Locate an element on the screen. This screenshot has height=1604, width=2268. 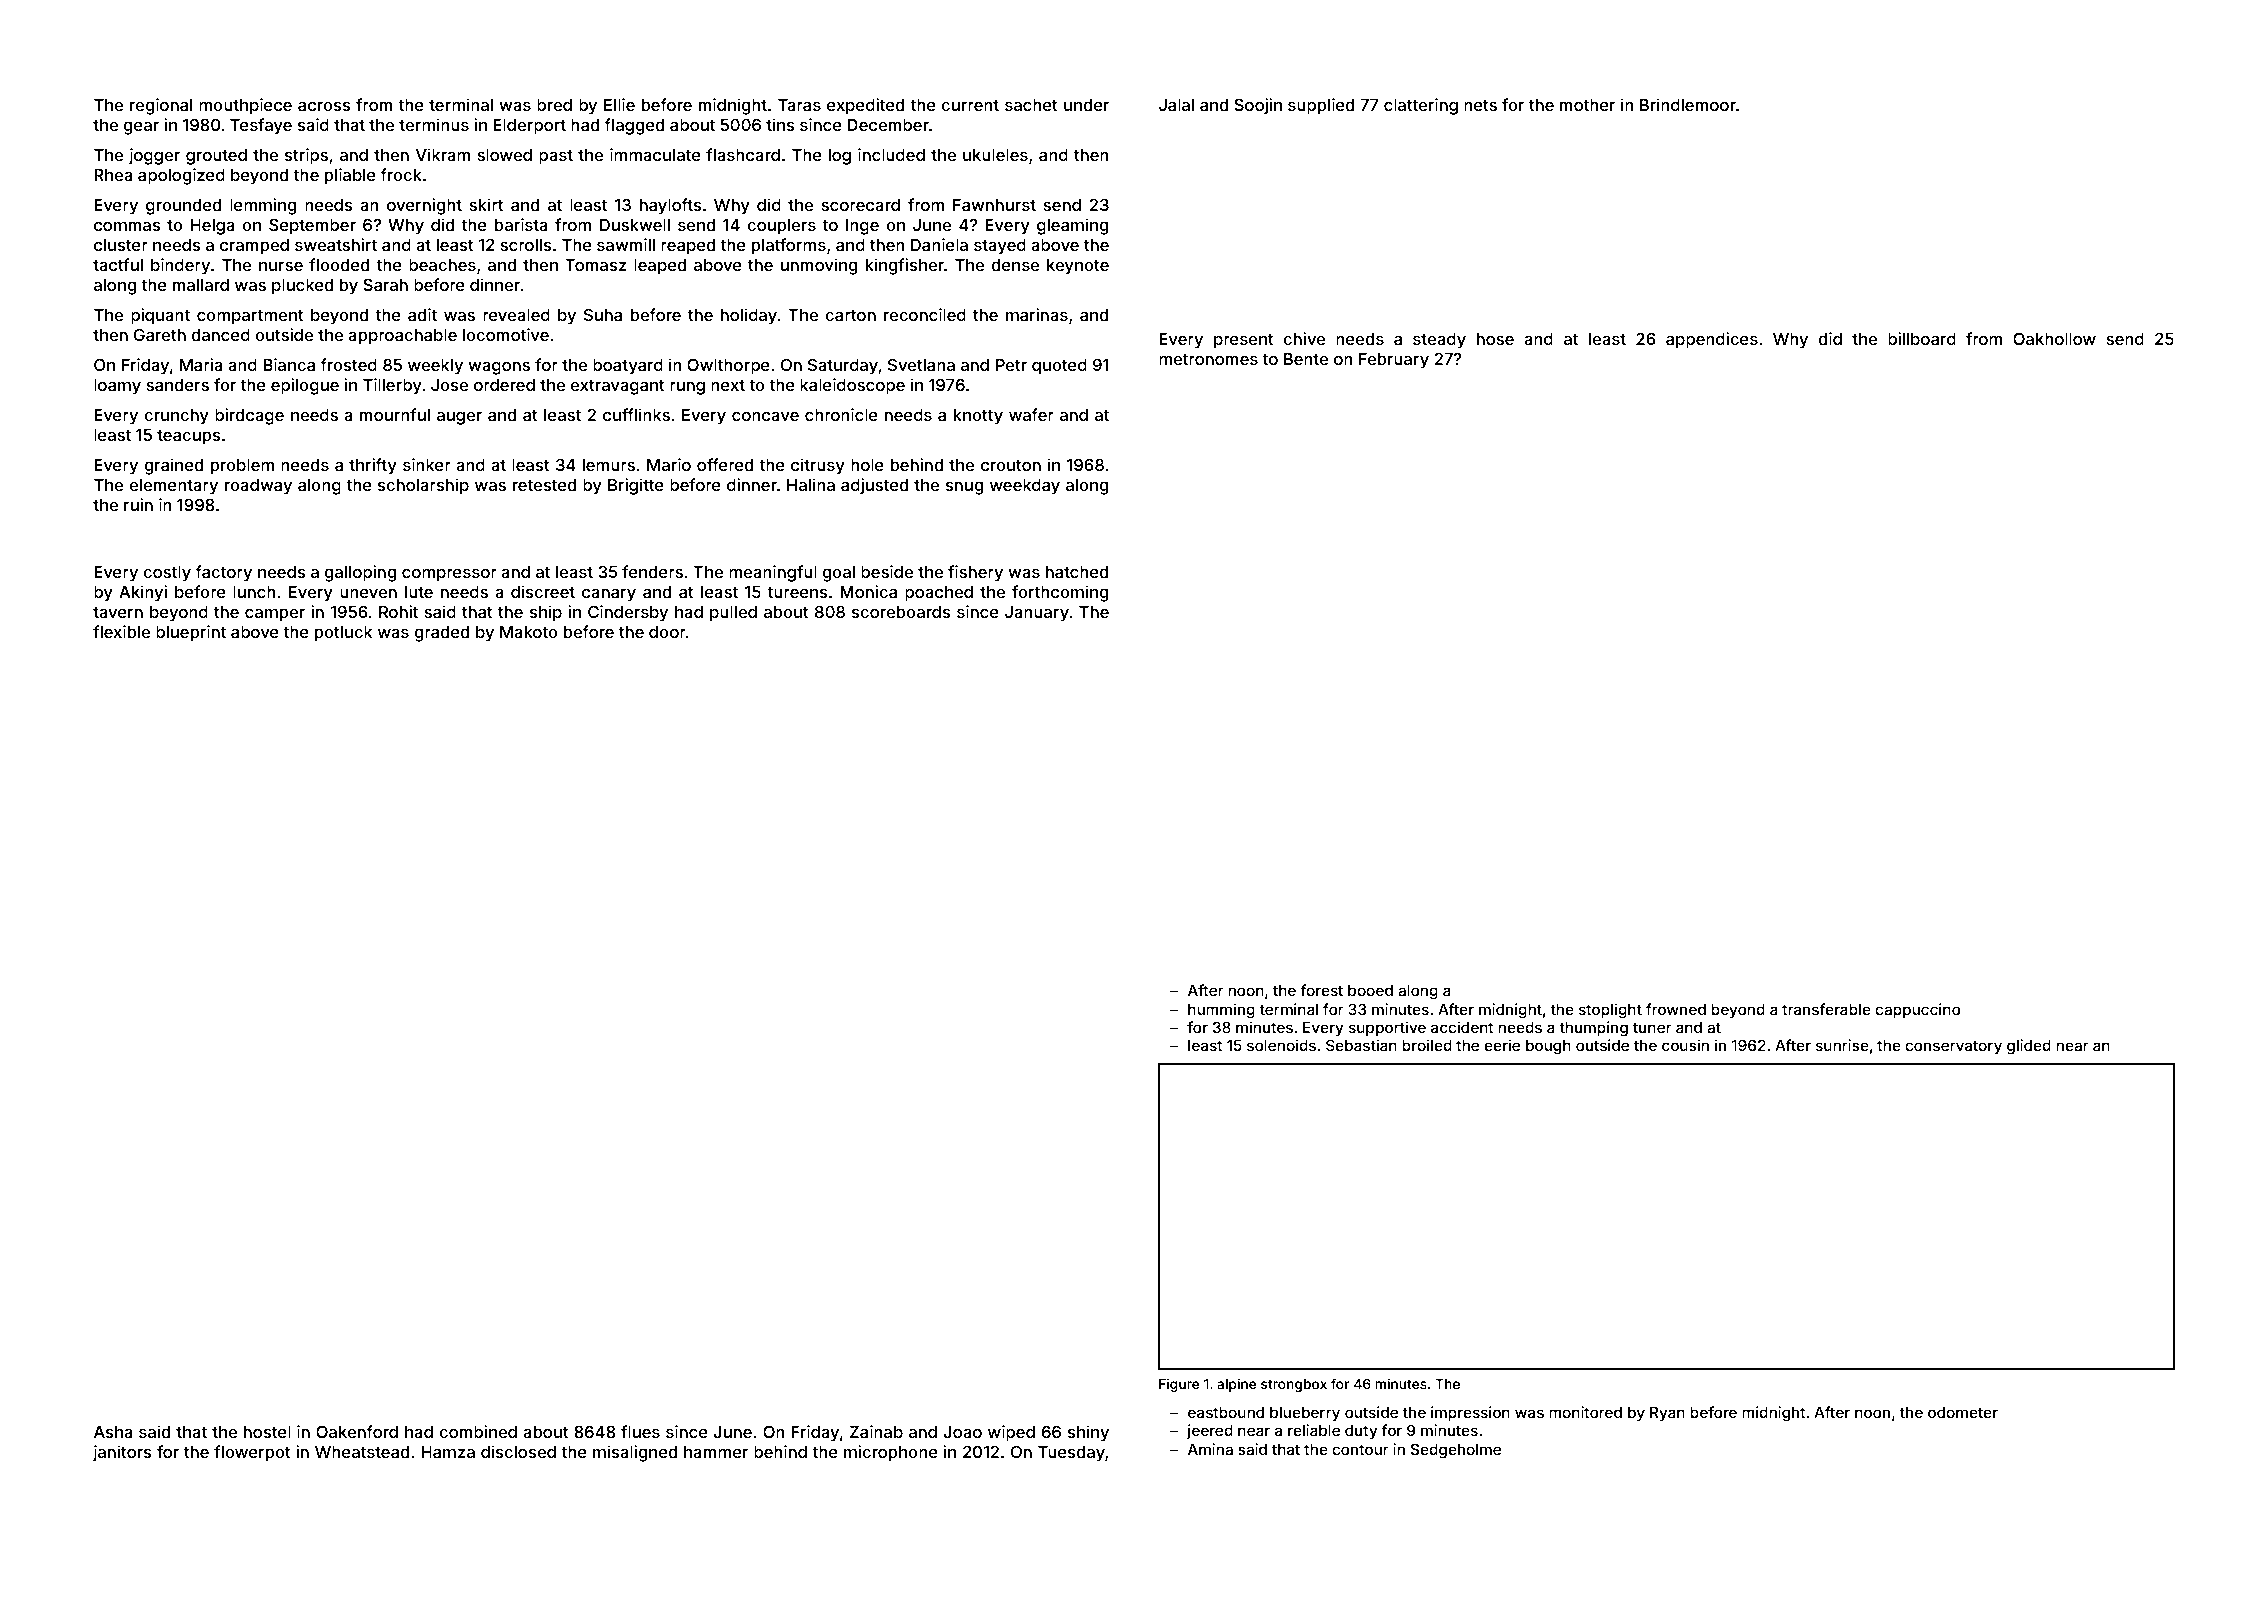
January is located at coordinates (1037, 614).
